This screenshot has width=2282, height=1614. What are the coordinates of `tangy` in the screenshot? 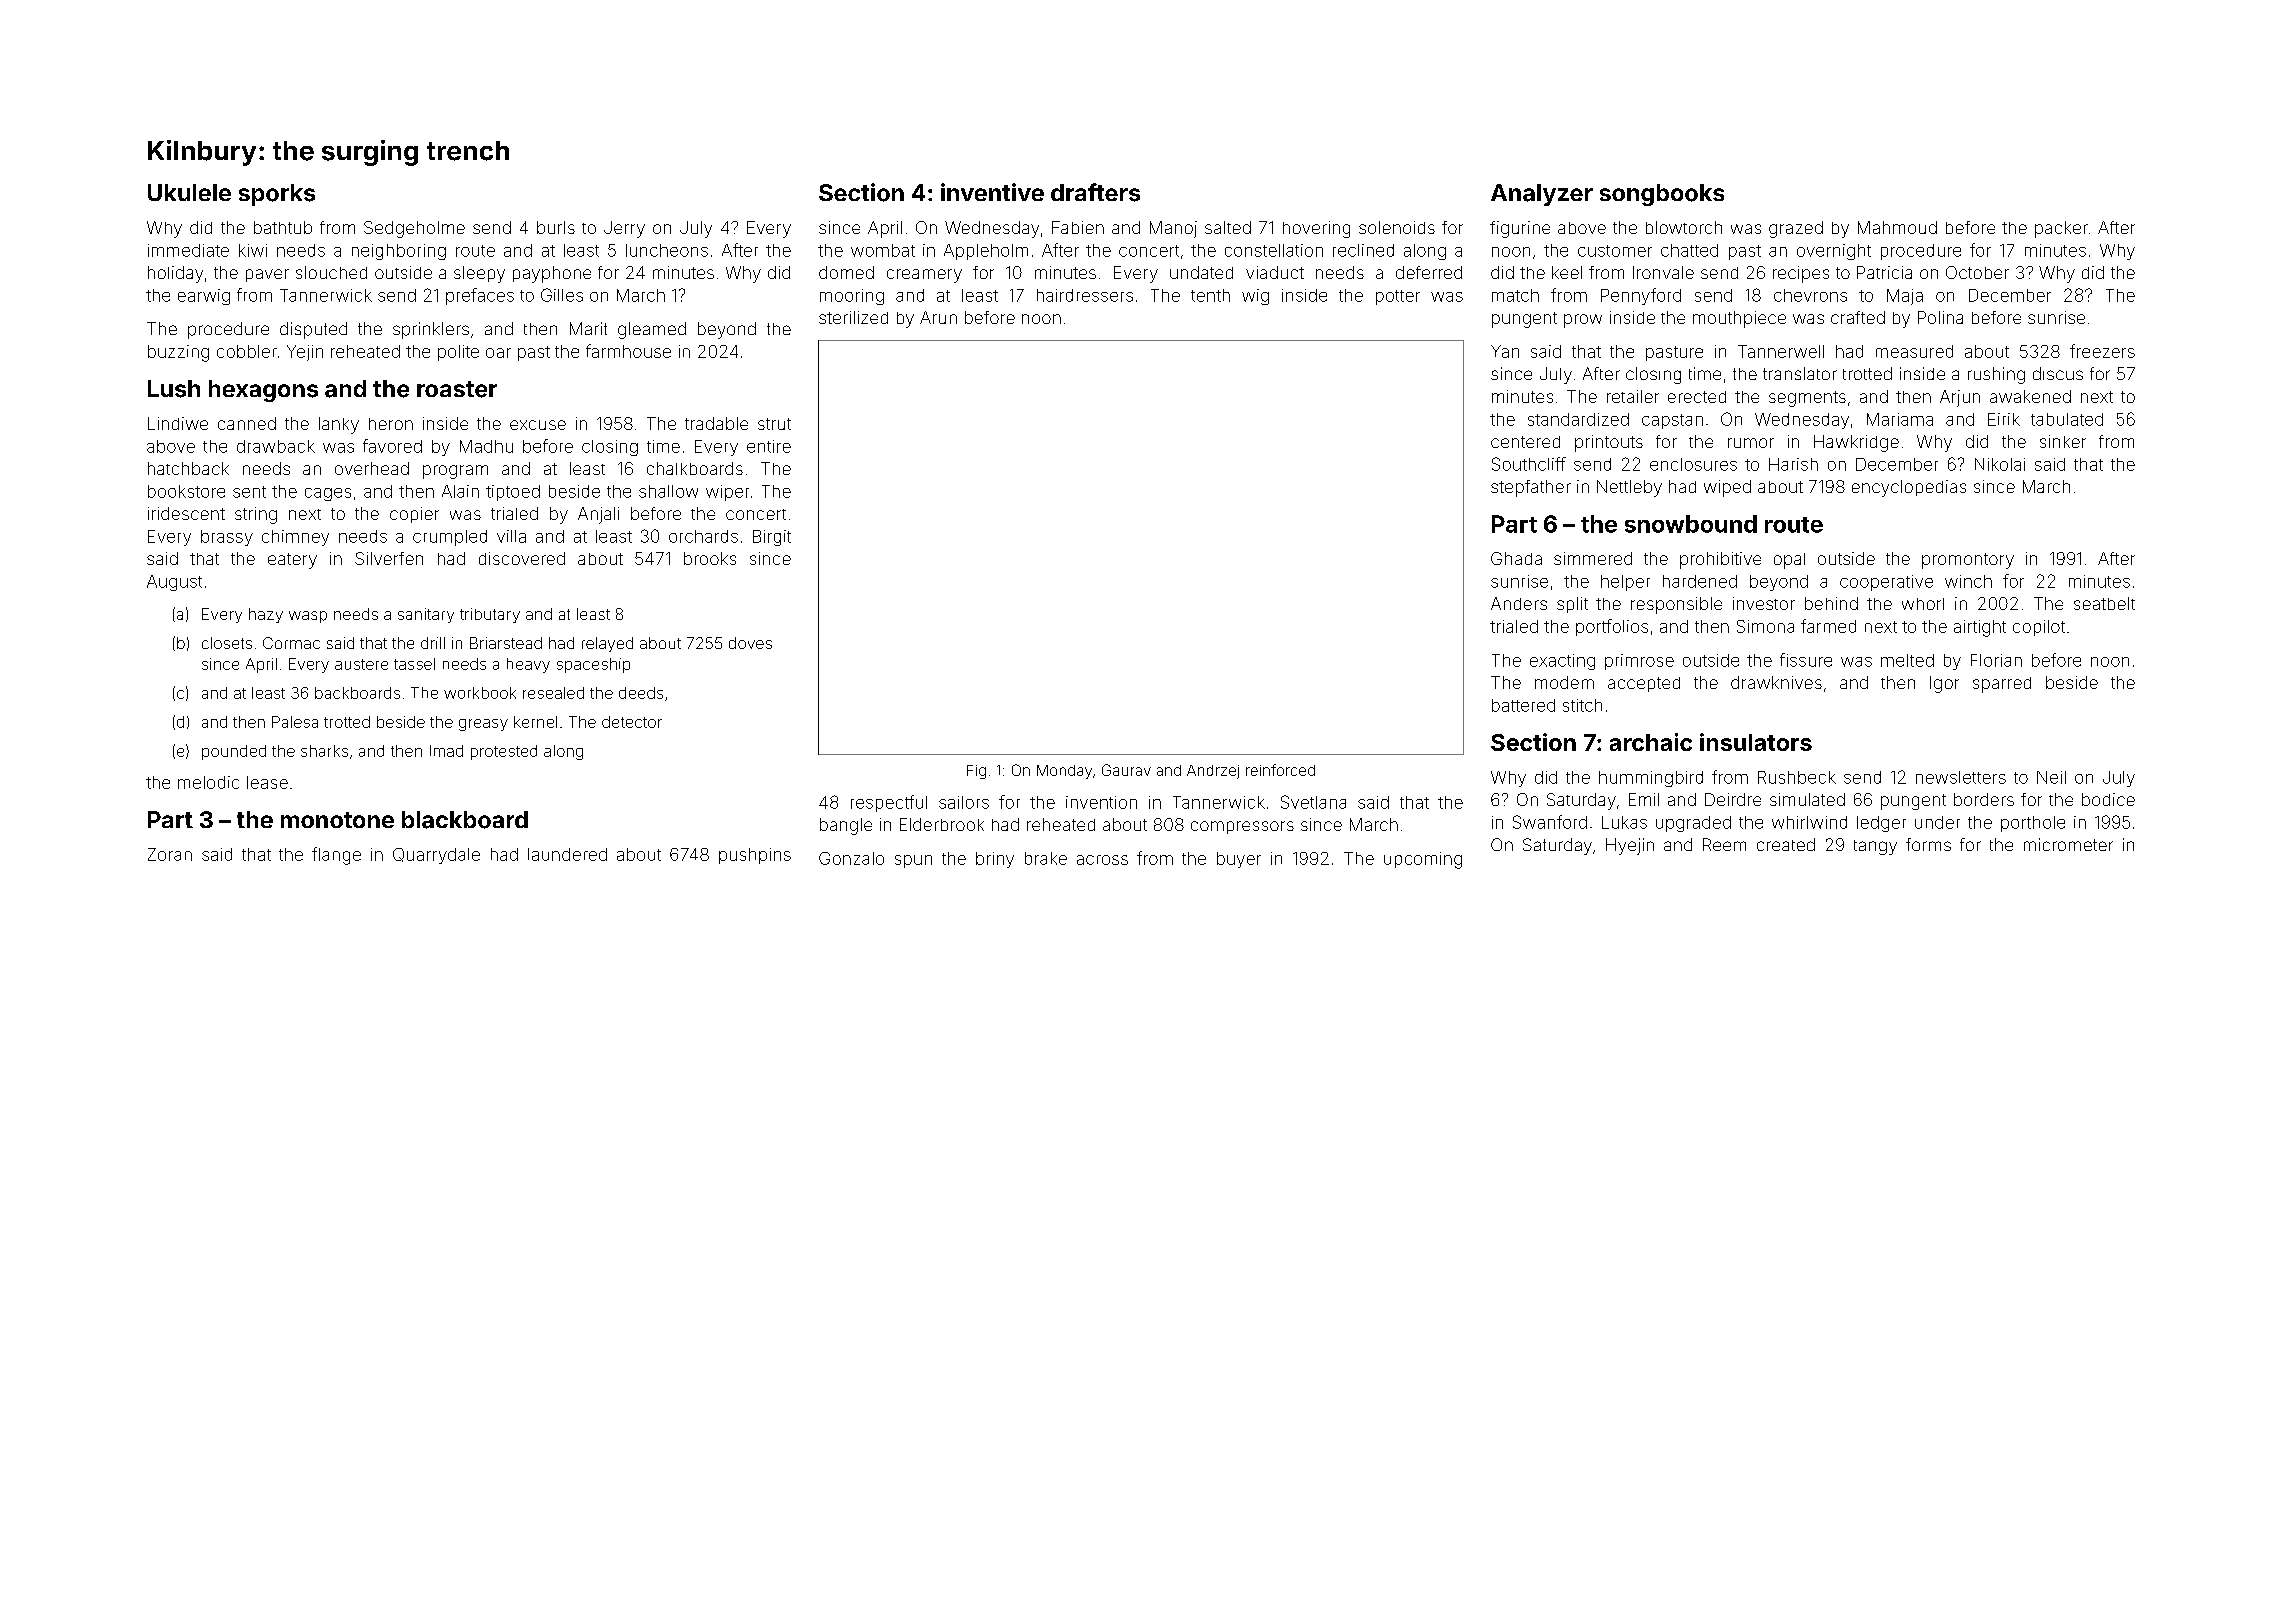 It's located at (1875, 847).
